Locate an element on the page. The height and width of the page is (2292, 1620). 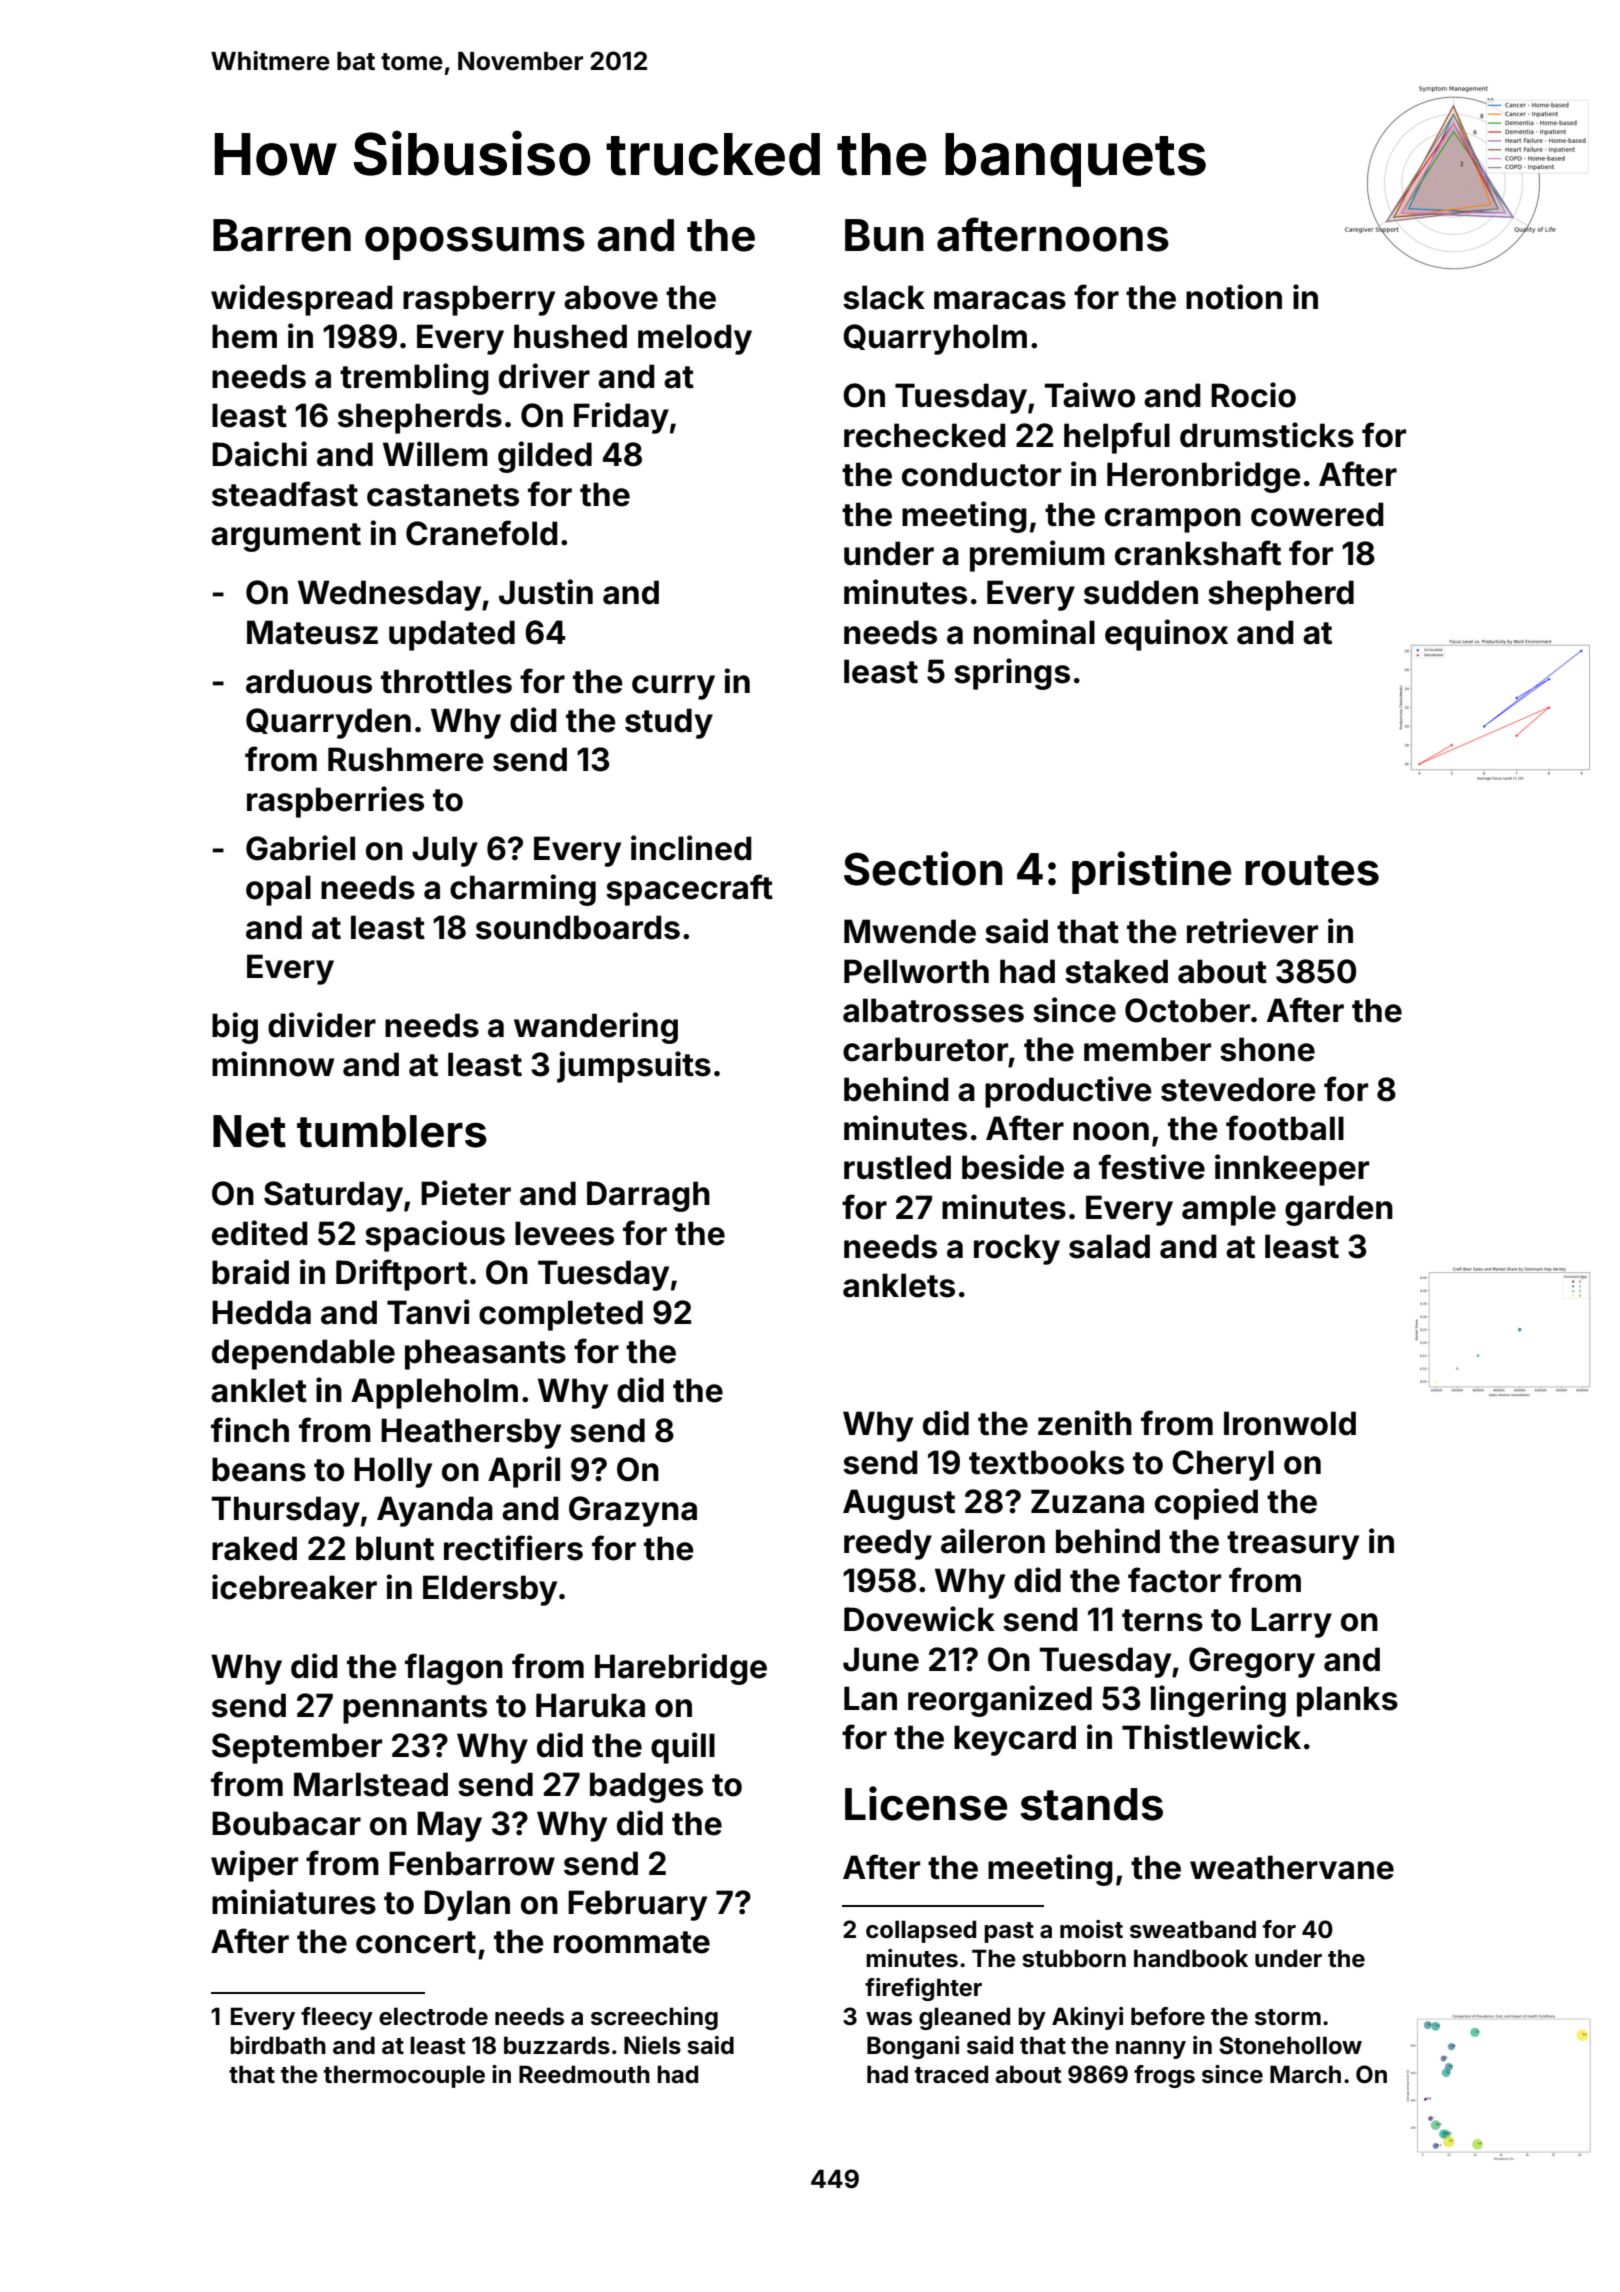
equinox is located at coordinates (1166, 635).
